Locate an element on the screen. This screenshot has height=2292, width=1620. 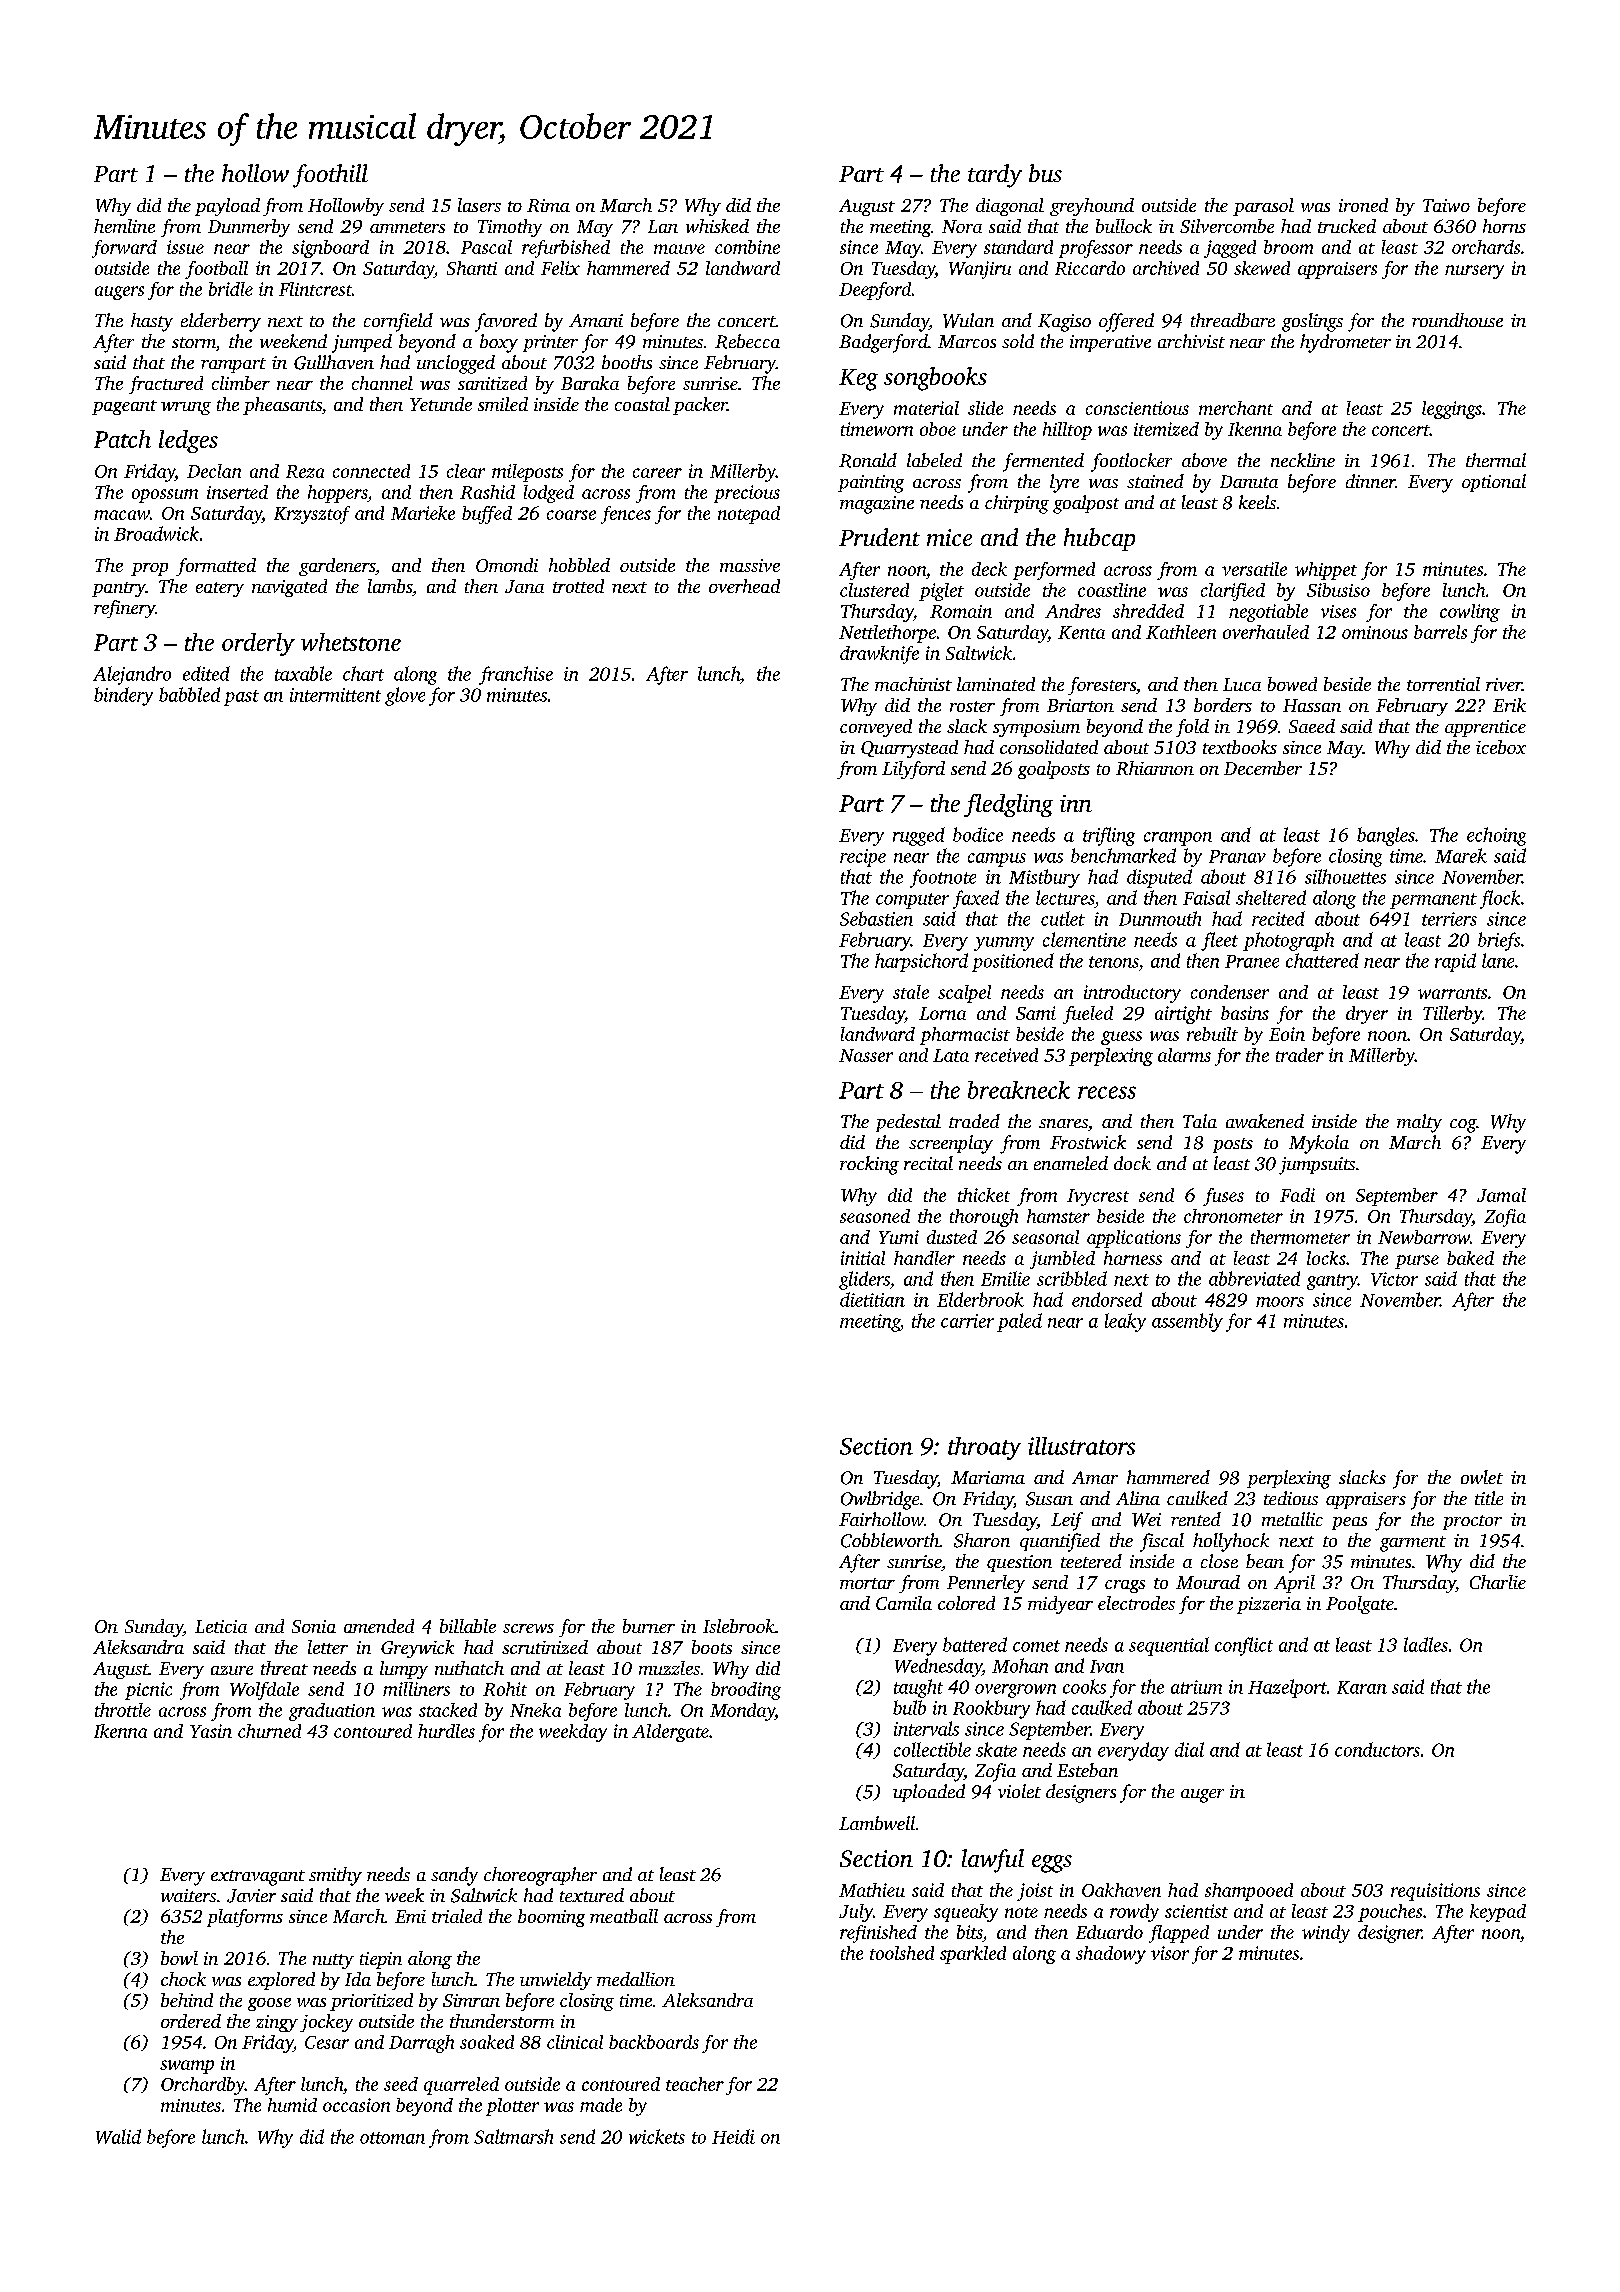
sandy is located at coordinates (454, 1876).
